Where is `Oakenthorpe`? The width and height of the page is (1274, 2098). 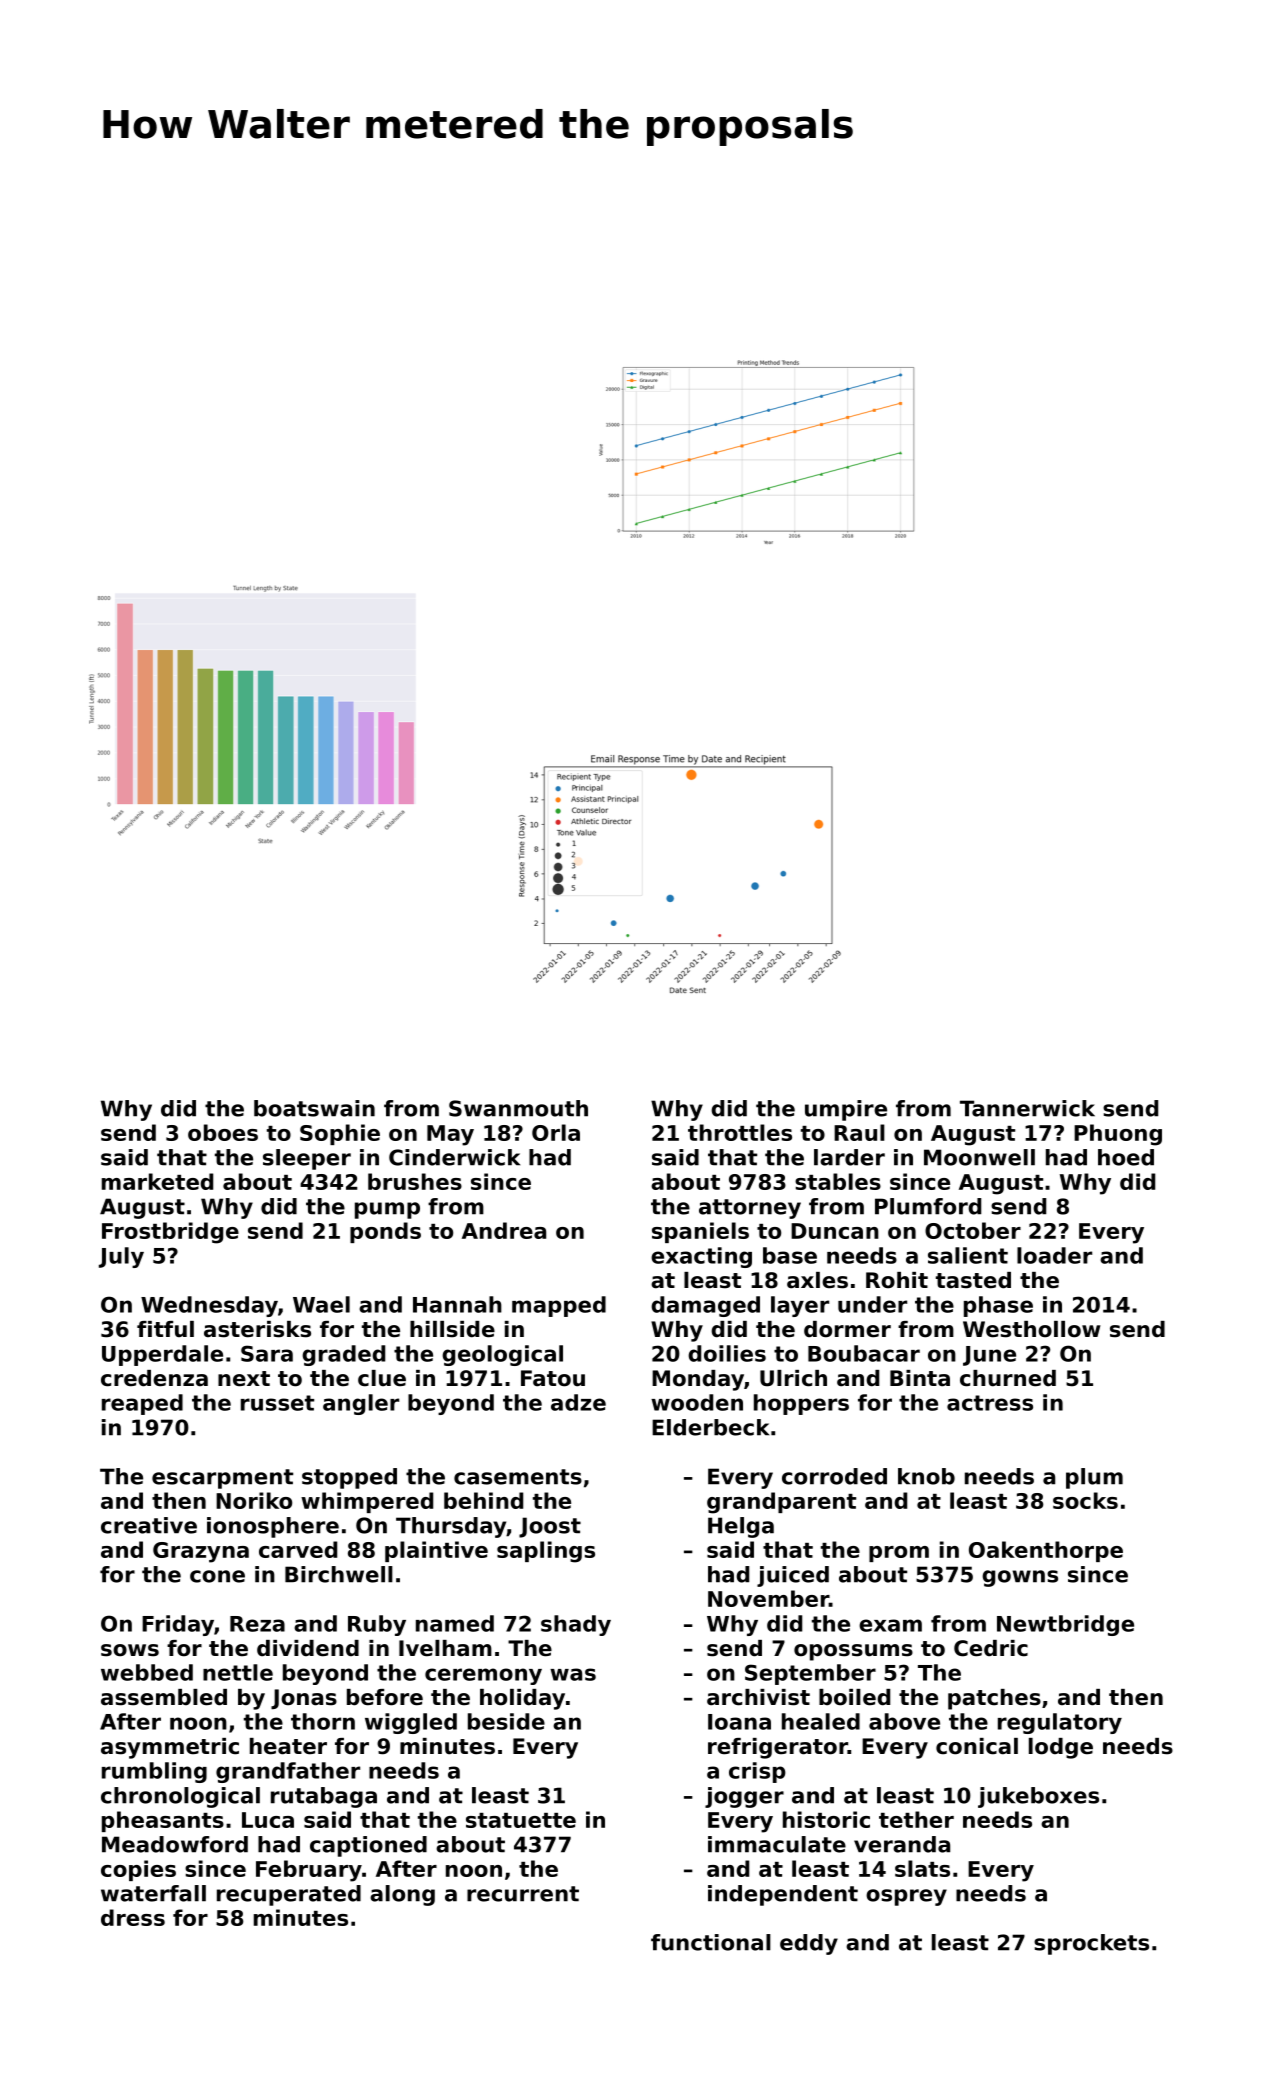 Oakenthorpe is located at coordinates (1046, 1551).
